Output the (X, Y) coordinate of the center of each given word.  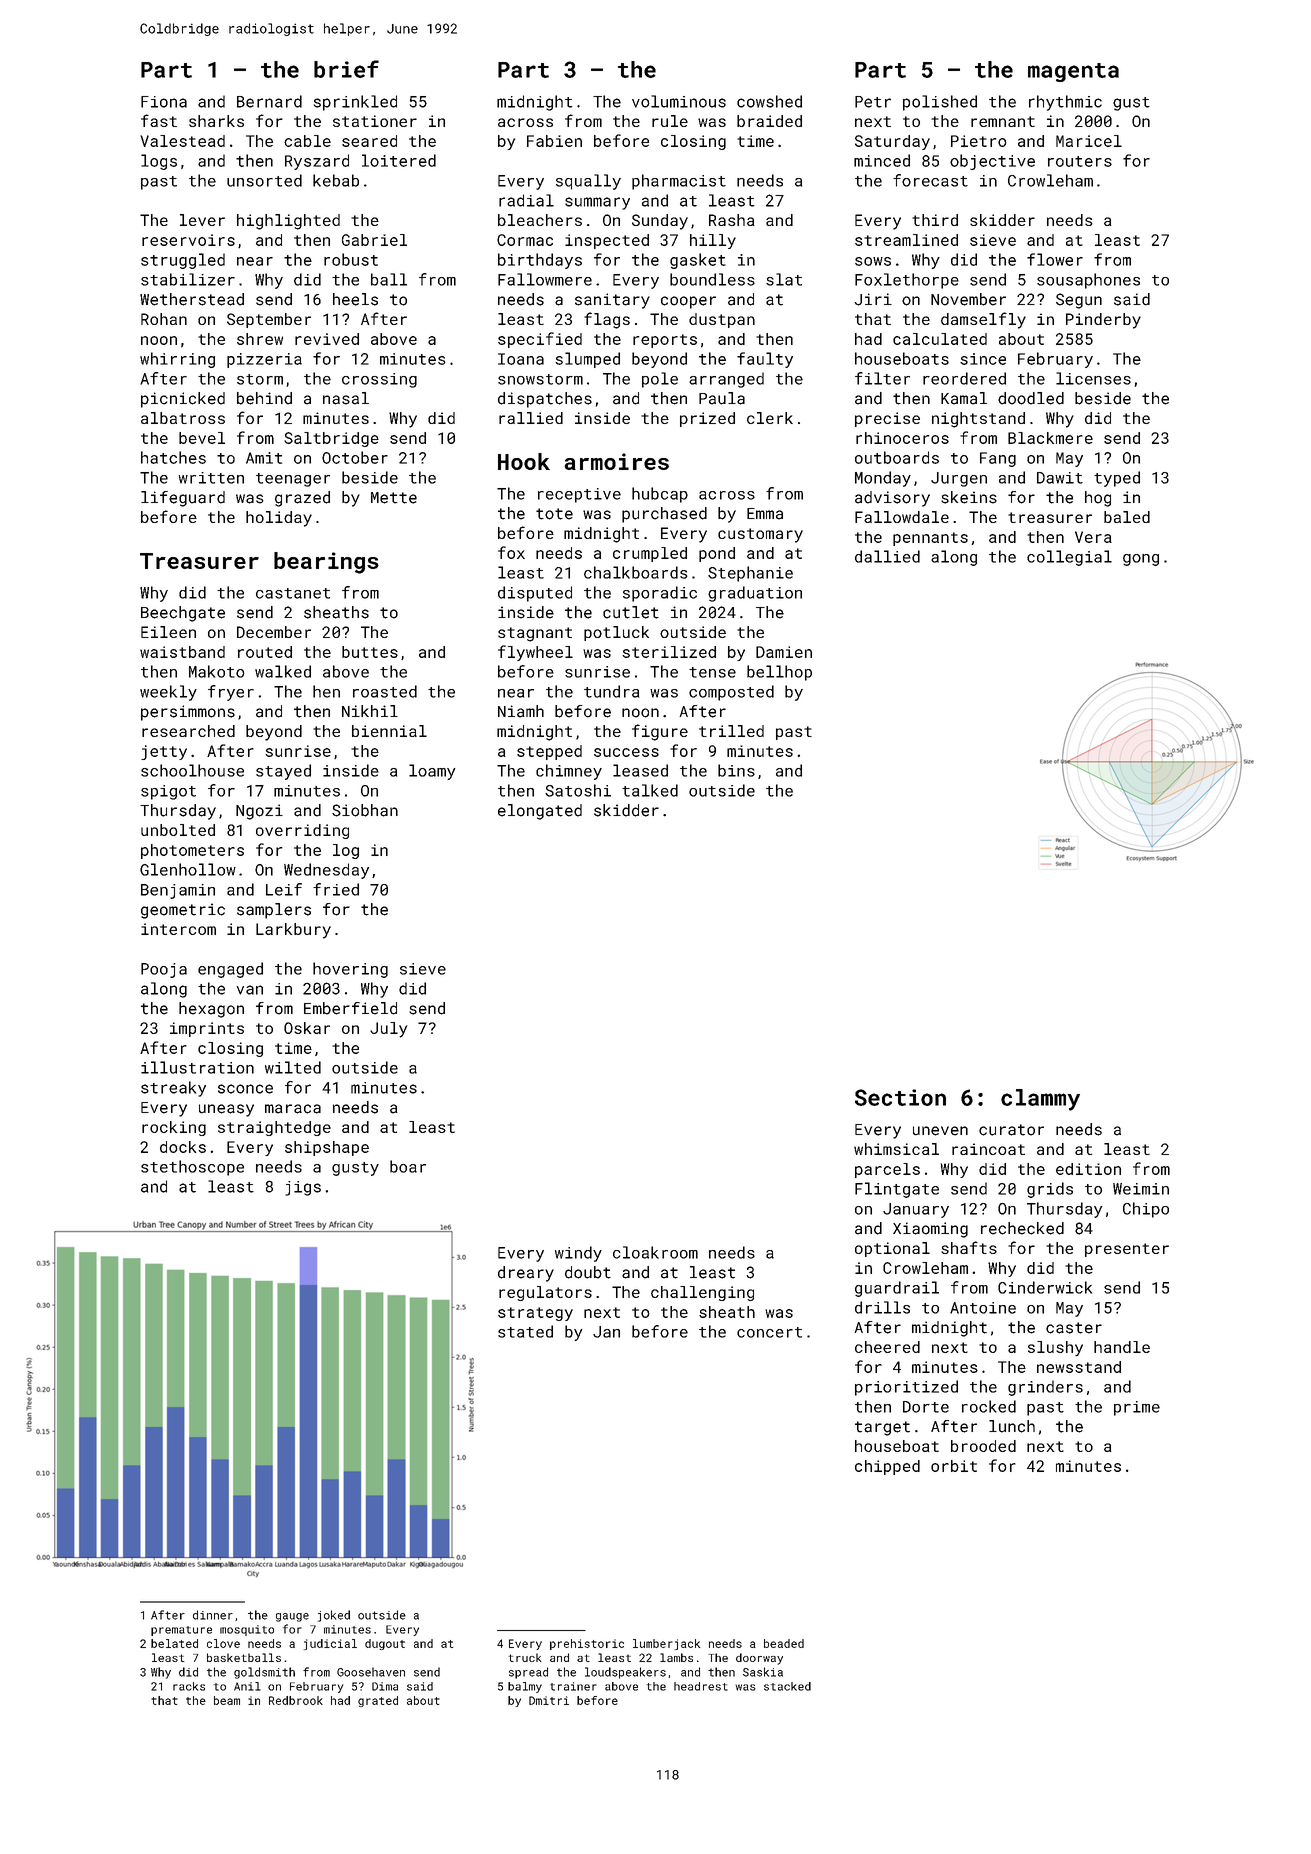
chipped (887, 1467)
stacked (787, 1686)
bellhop (779, 673)
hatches (173, 457)
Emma (765, 514)
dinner (213, 1615)
